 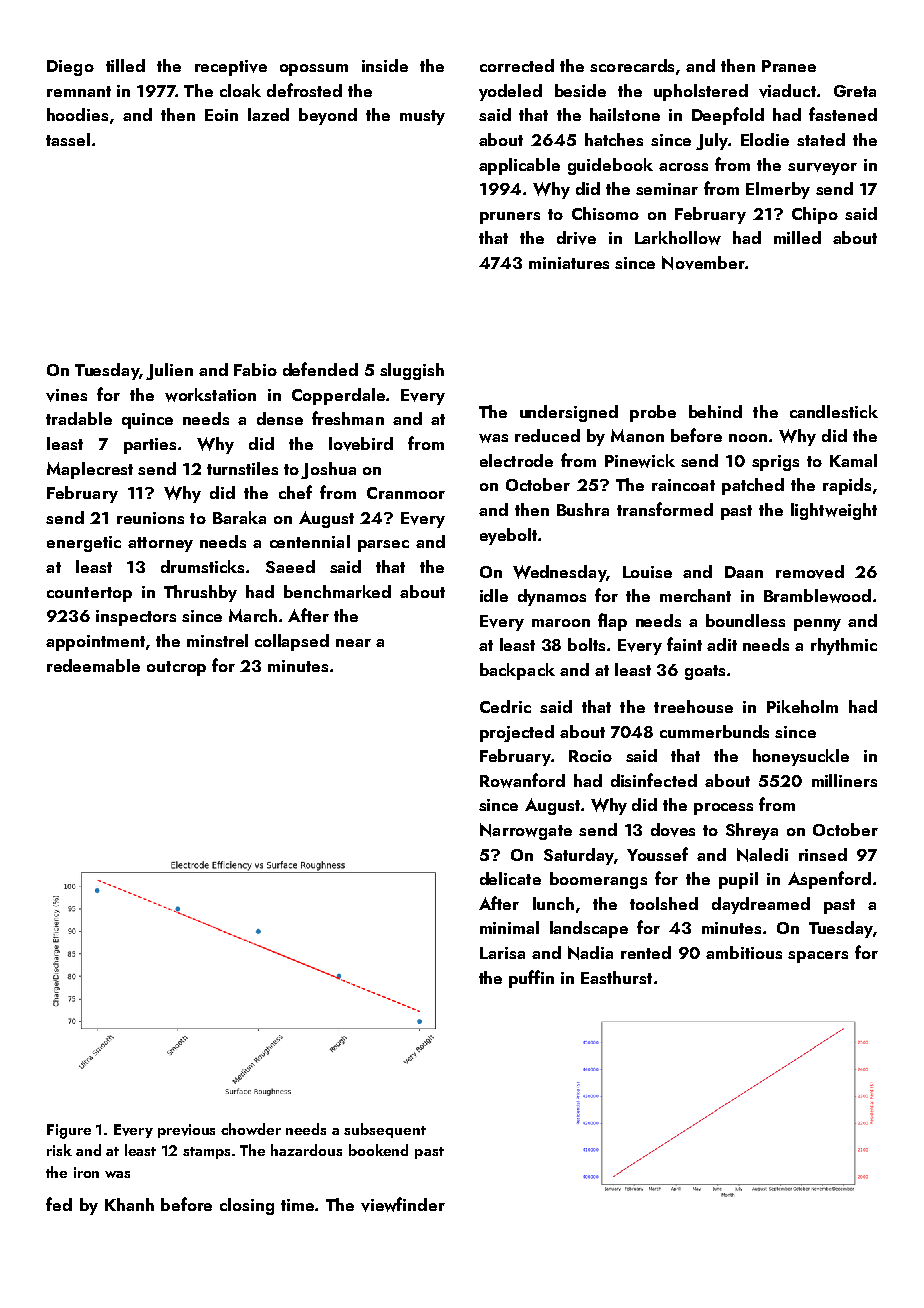 I want to click on Aspenford, so click(x=829, y=880).
